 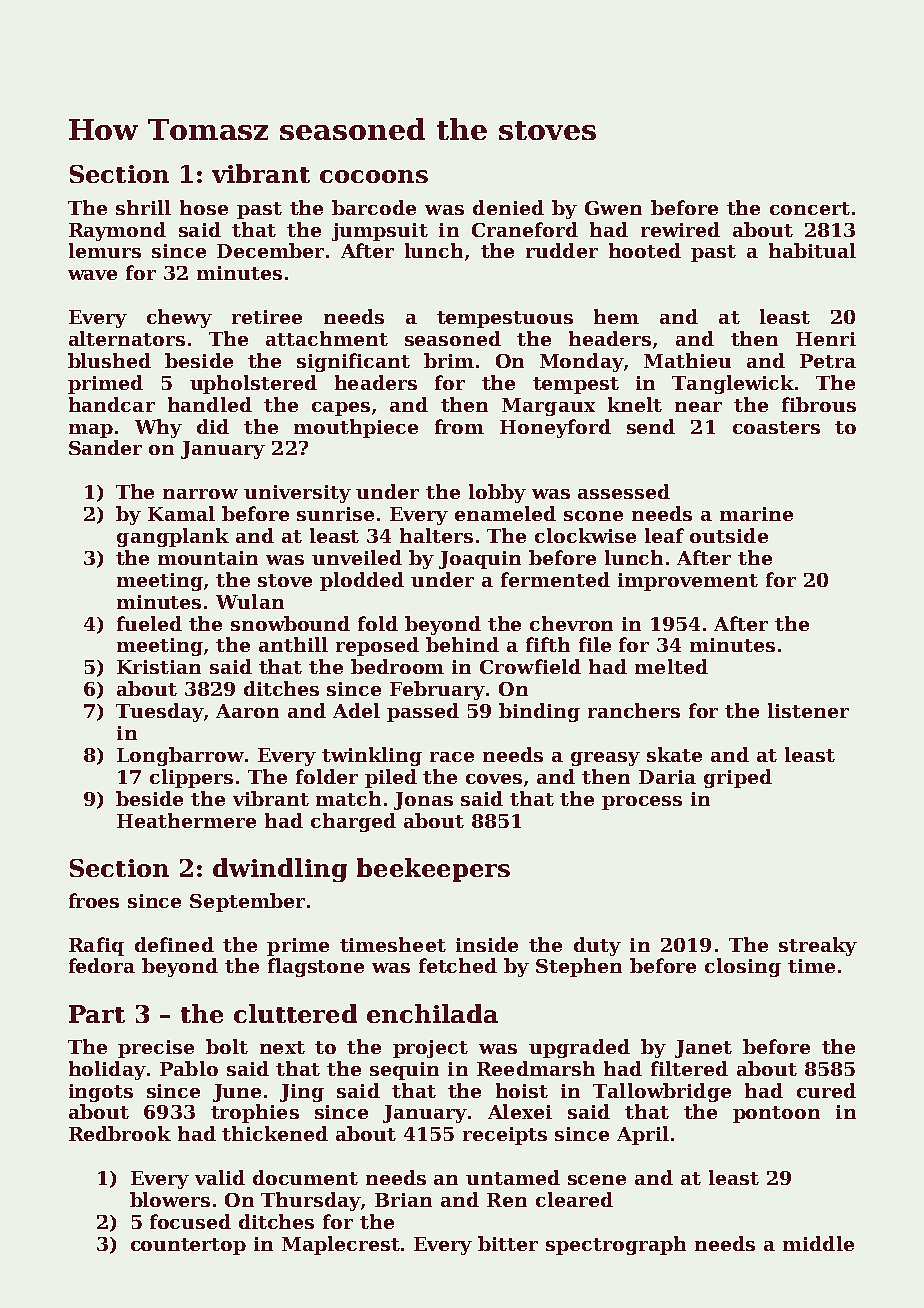 I want to click on brim, so click(x=449, y=360).
